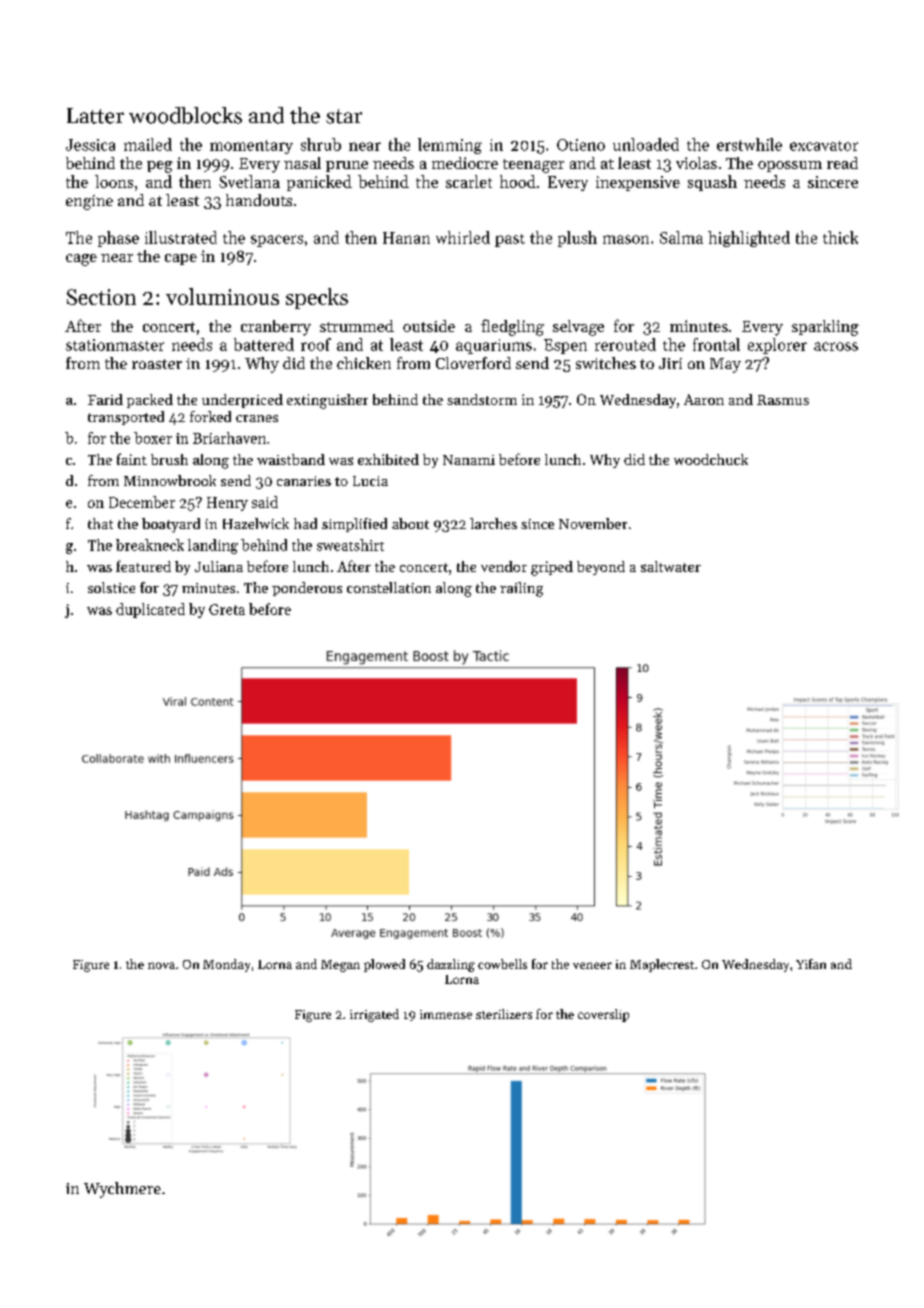  Describe the element at coordinates (521, 589) in the document. I see `railing` at that location.
